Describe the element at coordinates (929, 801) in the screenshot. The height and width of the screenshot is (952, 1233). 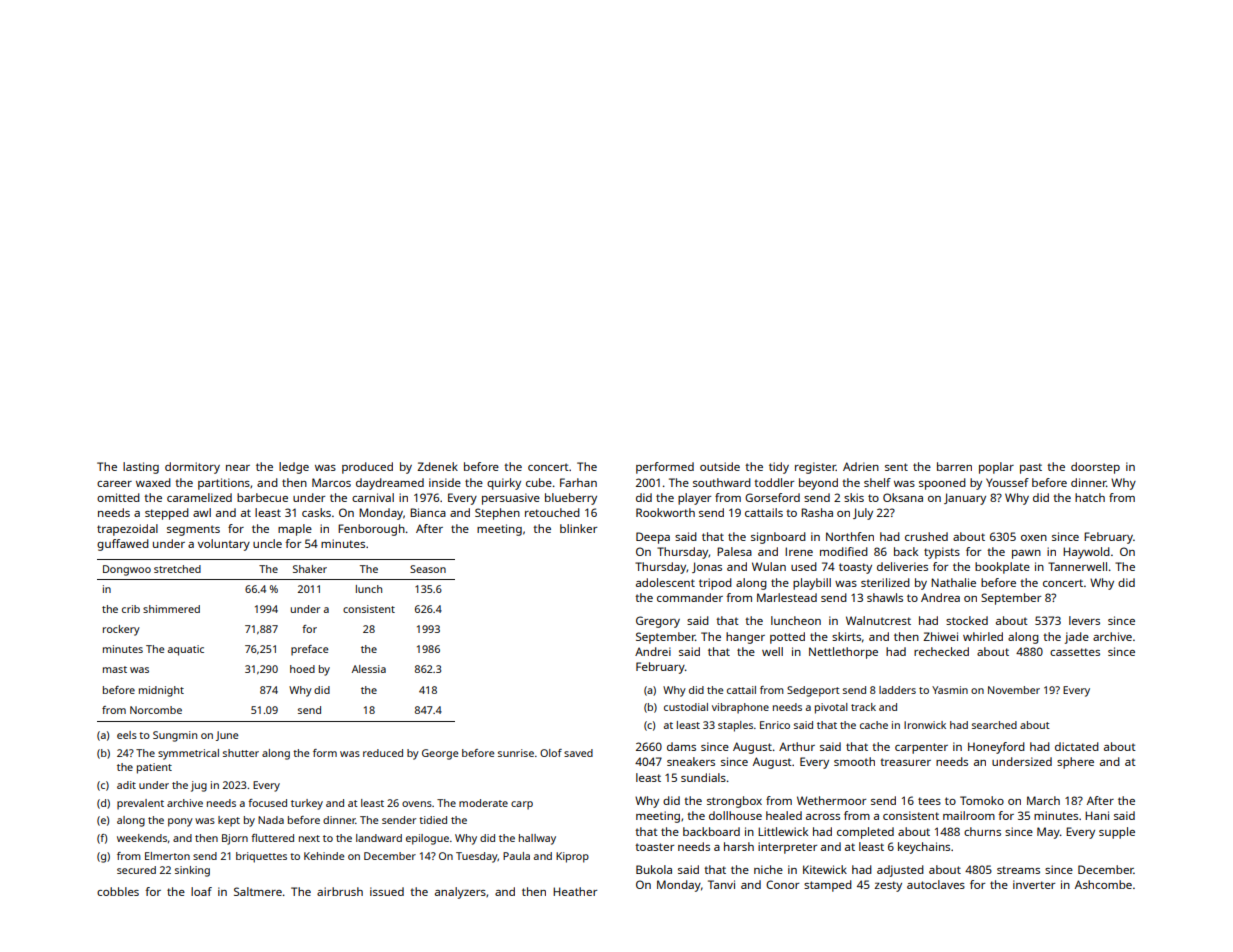
I see `tees` at that location.
